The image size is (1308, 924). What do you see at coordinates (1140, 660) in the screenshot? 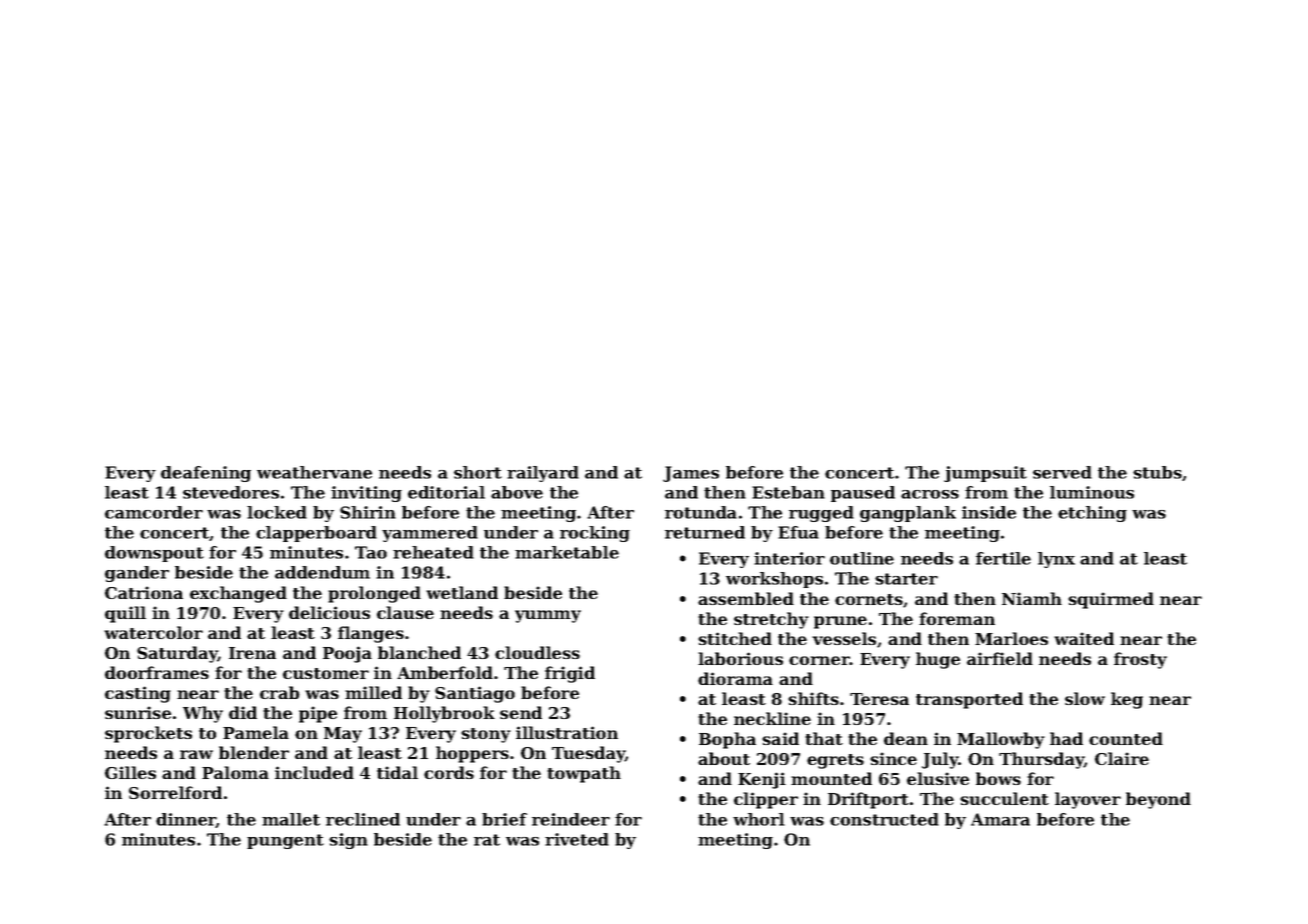
I see `frosty` at bounding box center [1140, 660].
